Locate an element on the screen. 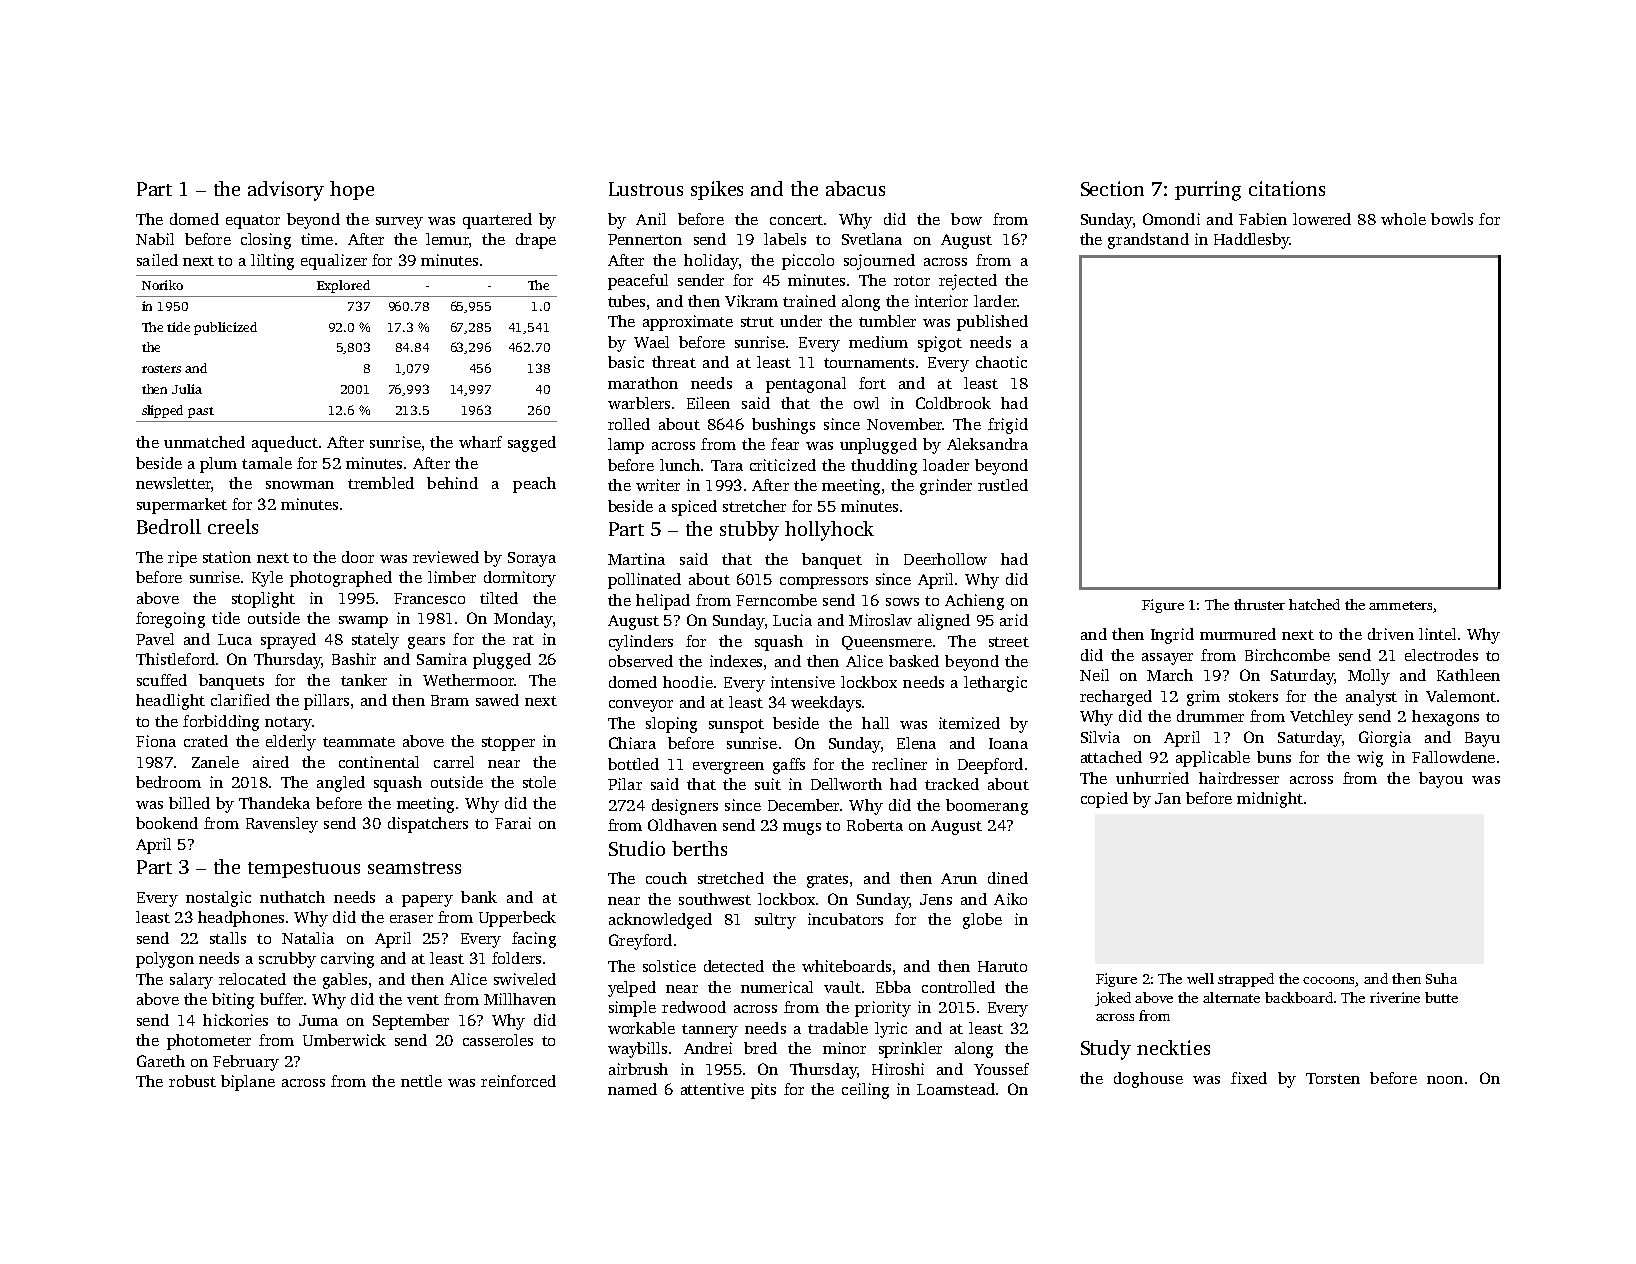  noon is located at coordinates (1445, 1080).
